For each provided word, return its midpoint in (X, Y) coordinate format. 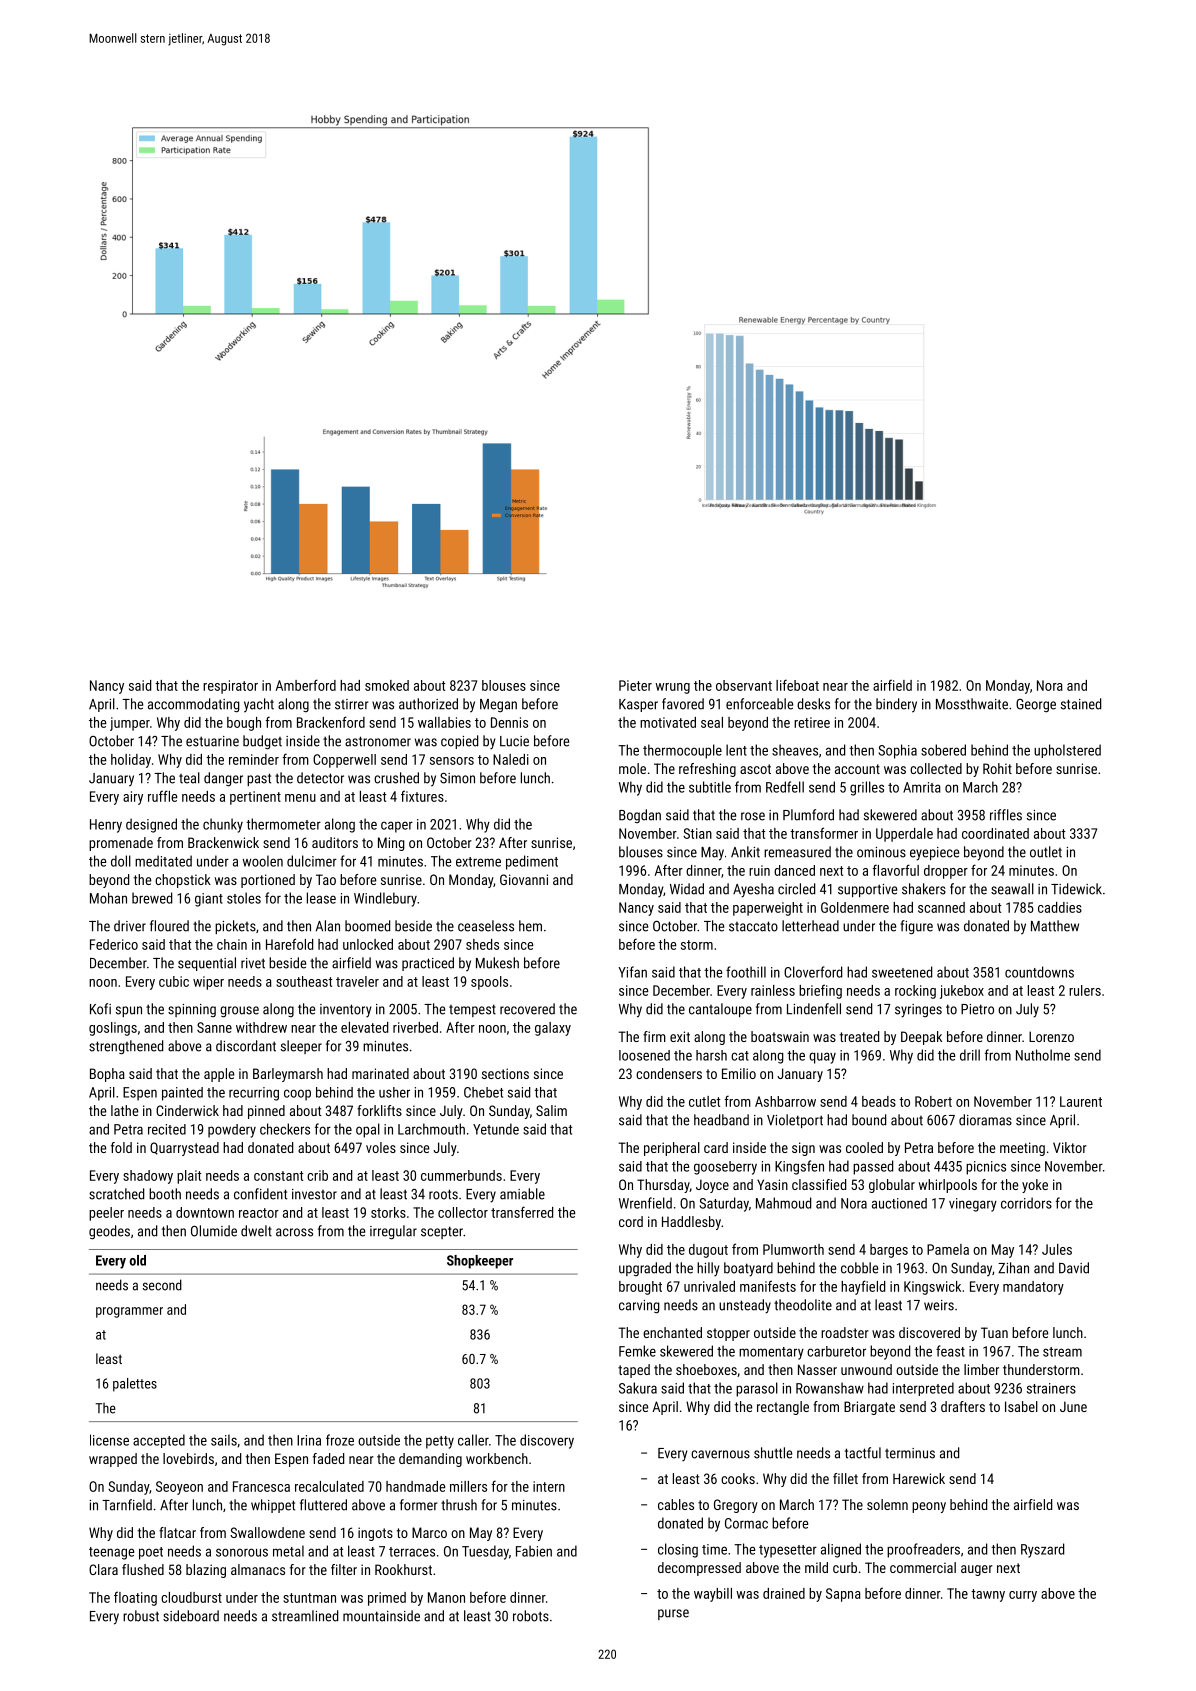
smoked (387, 685)
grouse (239, 1012)
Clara (103, 1569)
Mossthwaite (972, 704)
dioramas (985, 1120)
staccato (753, 926)
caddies (1060, 907)
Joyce (712, 1186)
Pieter (635, 685)
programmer (129, 1312)
